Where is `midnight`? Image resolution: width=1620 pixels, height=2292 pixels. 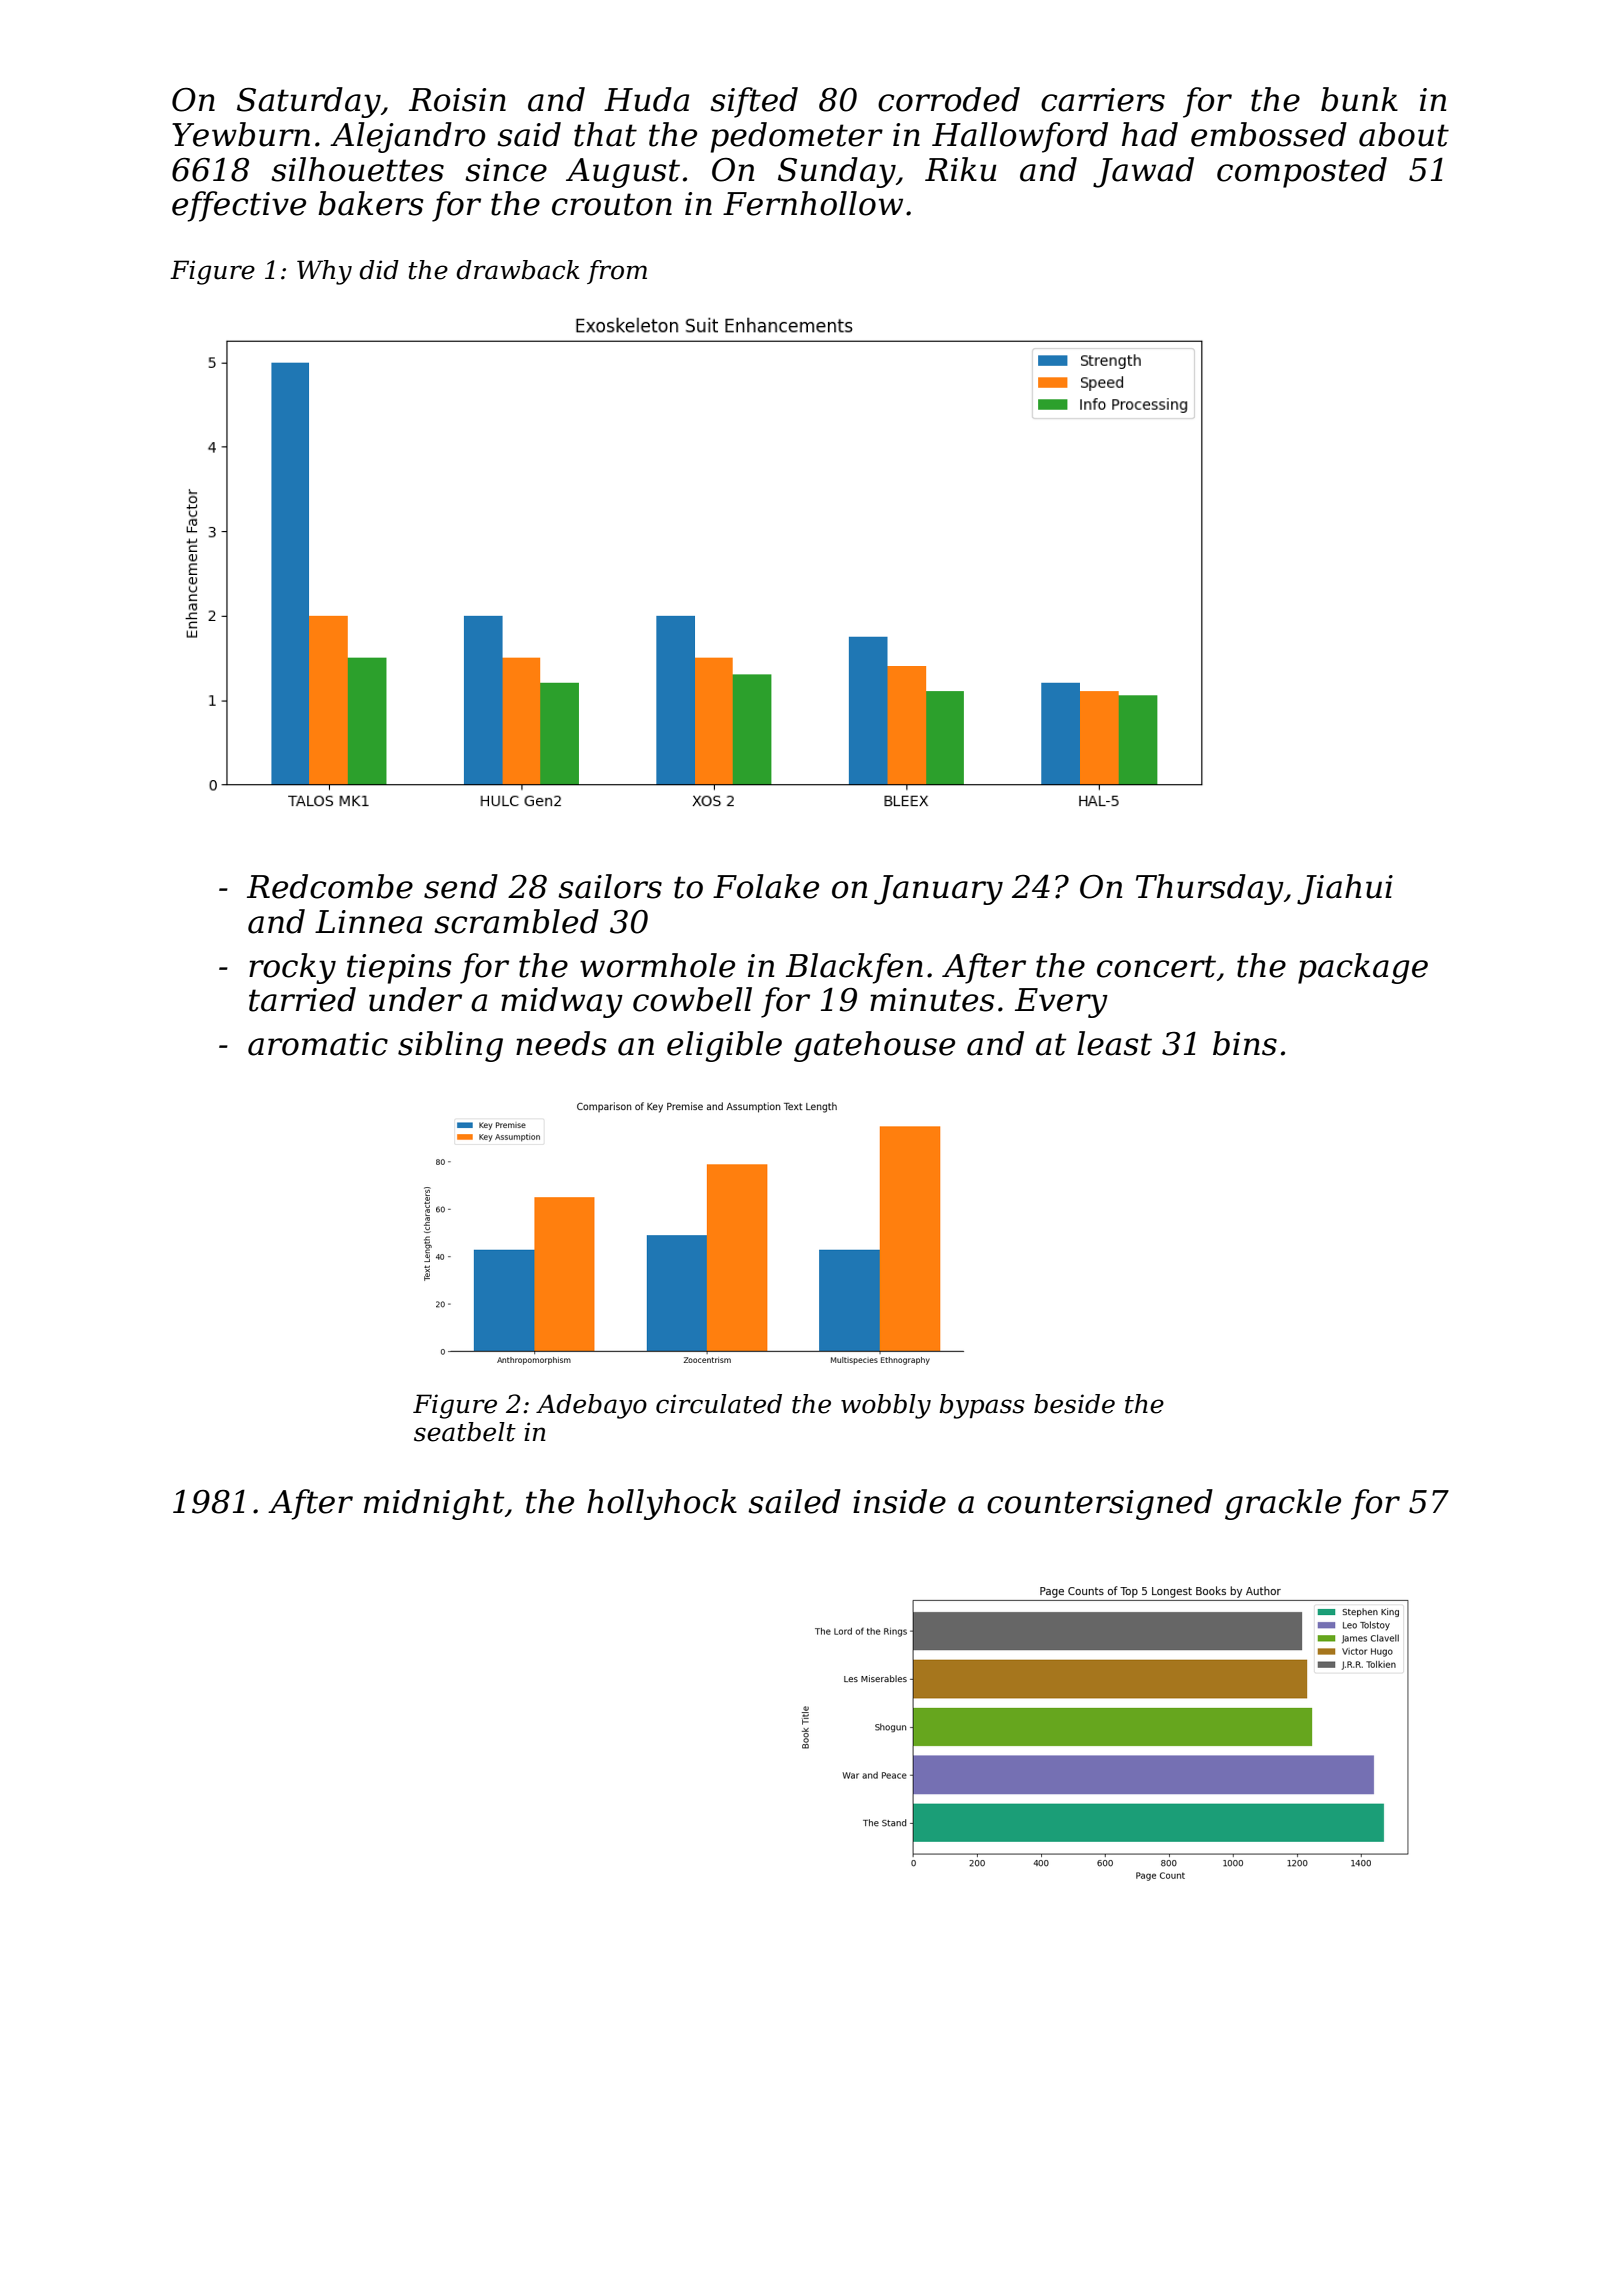
midnight is located at coordinates (434, 1504).
